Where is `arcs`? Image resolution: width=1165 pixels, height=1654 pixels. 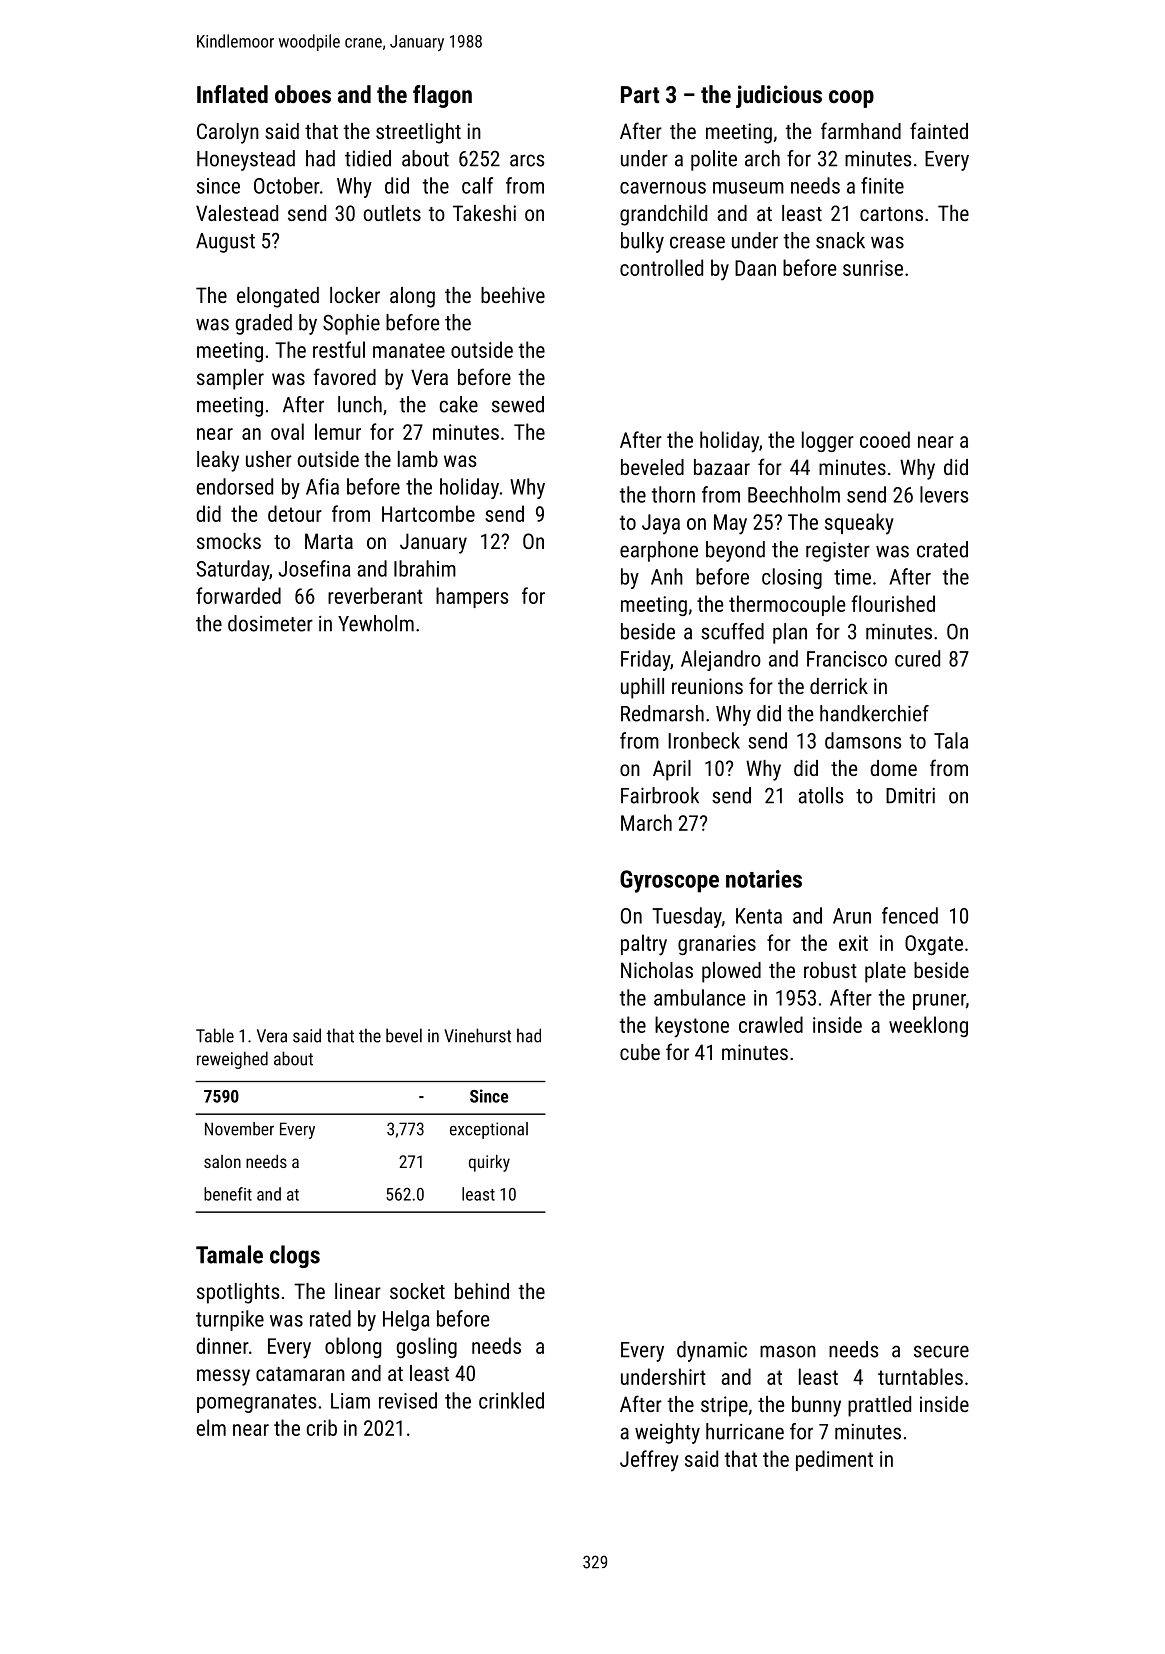 arcs is located at coordinates (527, 160).
